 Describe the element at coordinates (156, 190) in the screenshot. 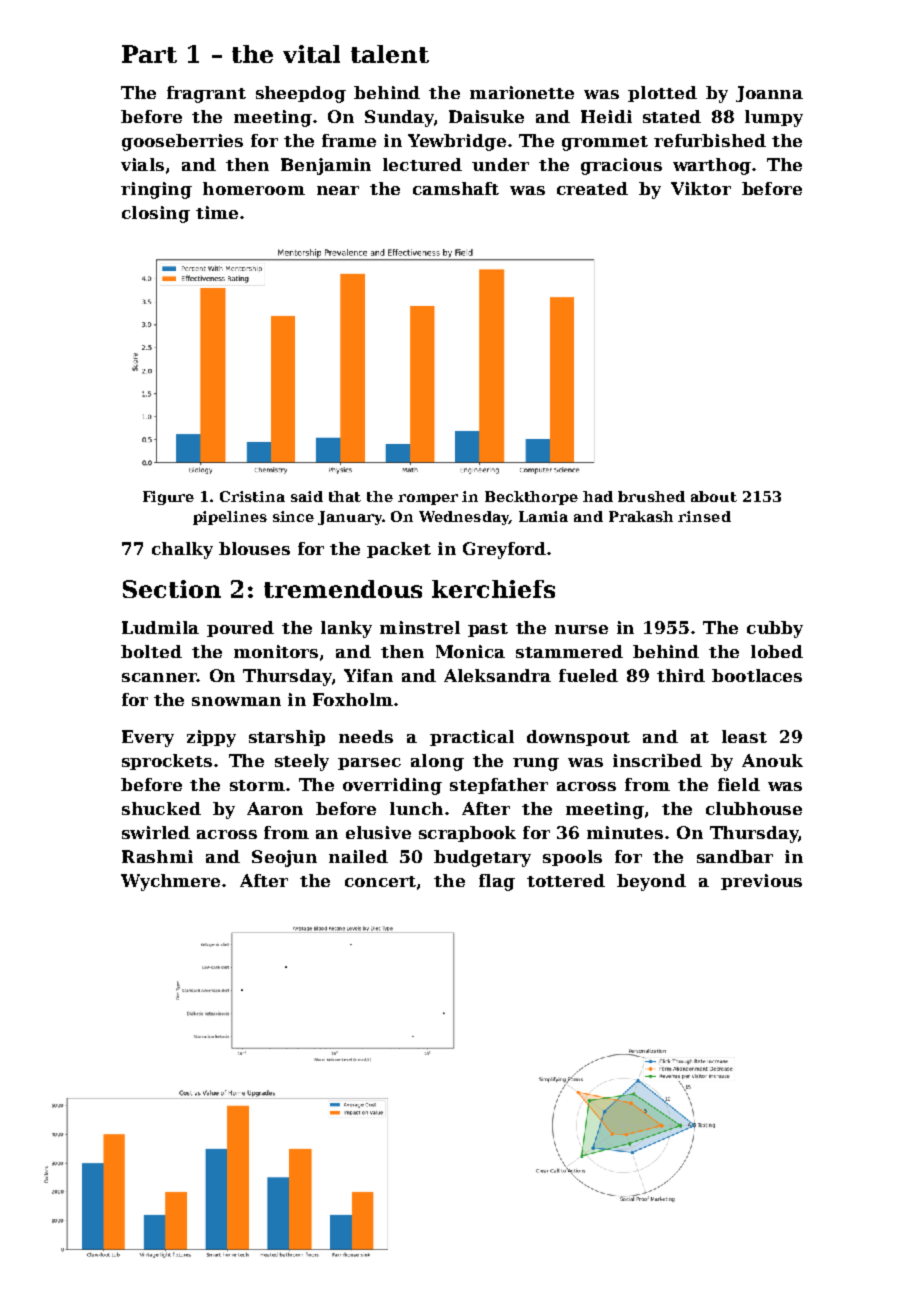

I see `ringing` at that location.
